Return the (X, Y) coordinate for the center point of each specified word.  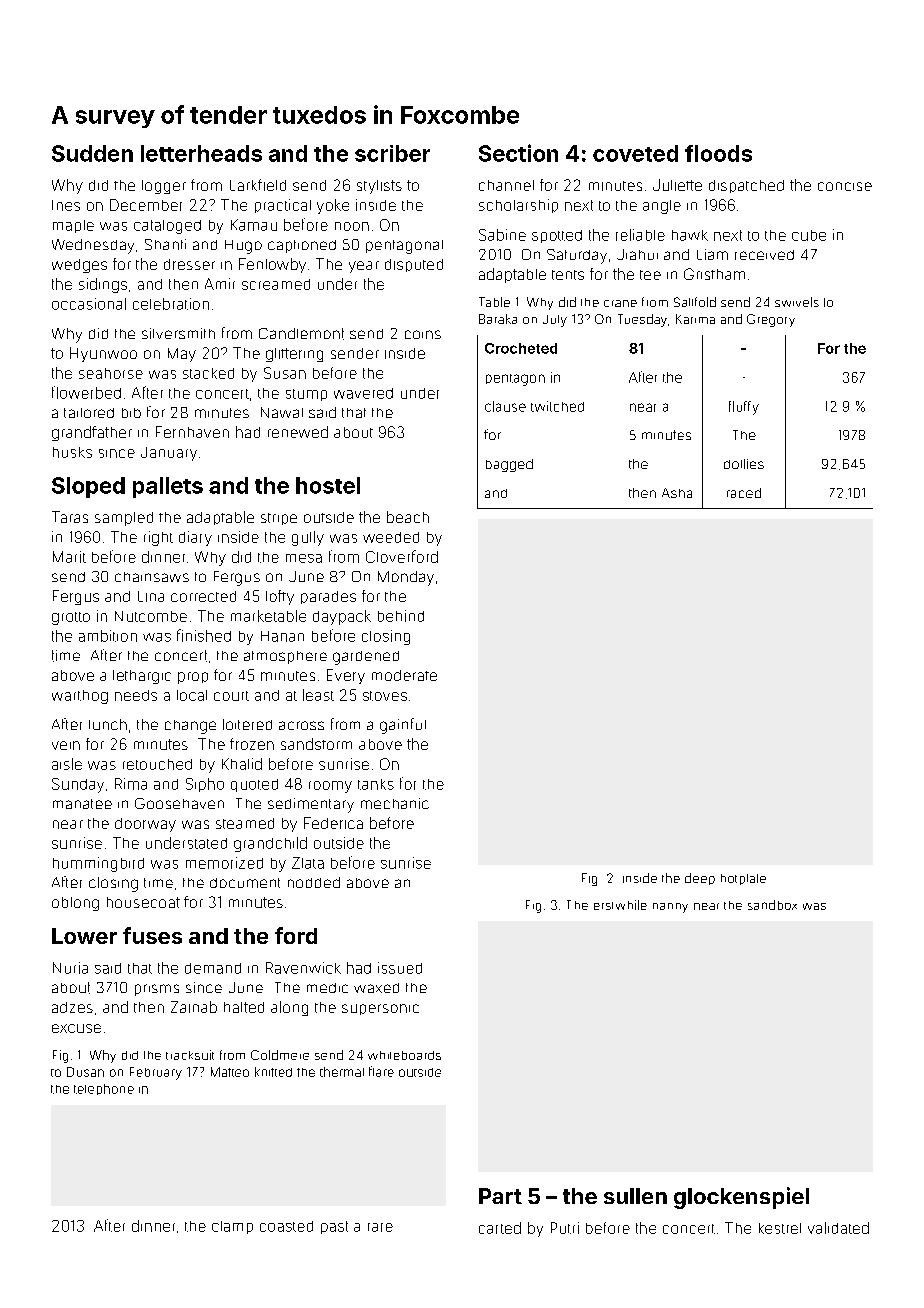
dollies (744, 464)
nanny (670, 908)
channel (506, 185)
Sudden (92, 153)
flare (381, 1071)
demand (213, 968)
